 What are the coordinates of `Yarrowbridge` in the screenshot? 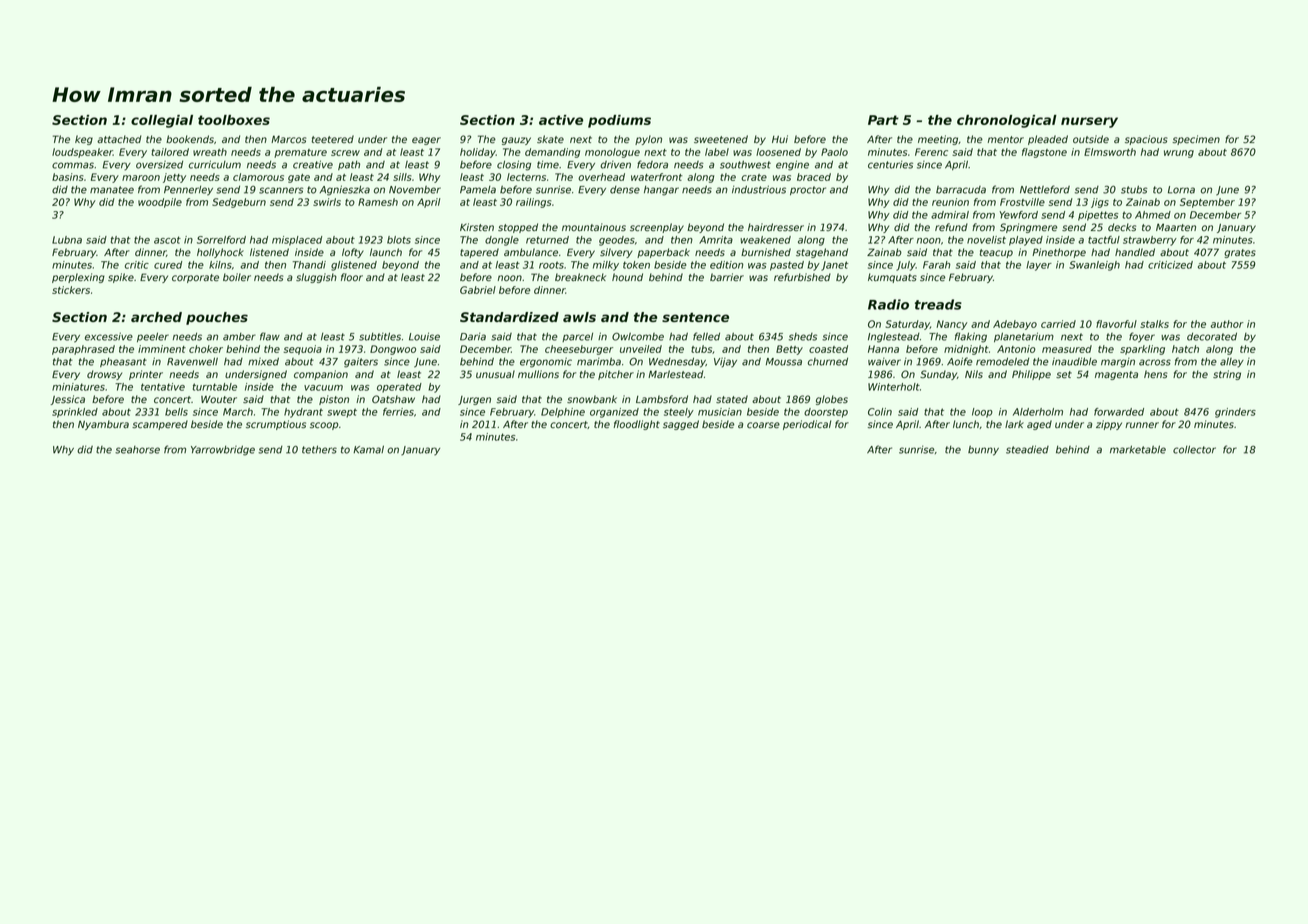 It's located at (223, 450).
